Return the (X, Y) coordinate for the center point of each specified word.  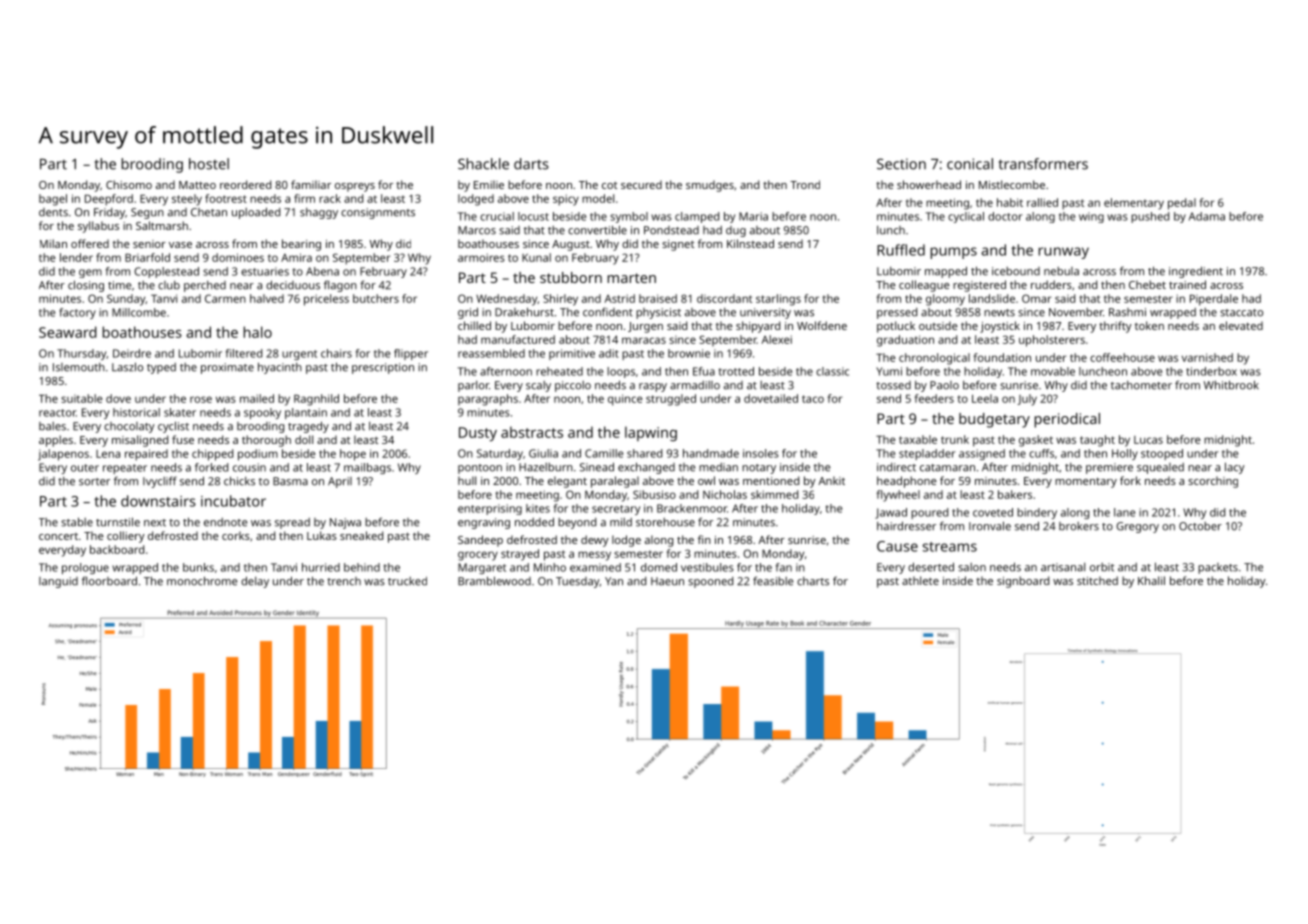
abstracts (532, 432)
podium (258, 455)
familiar (311, 184)
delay (255, 582)
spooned (710, 582)
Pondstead (671, 230)
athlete (920, 580)
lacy (1235, 468)
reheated (559, 371)
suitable (82, 398)
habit (1010, 202)
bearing (301, 245)
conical (970, 164)
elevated (1241, 325)
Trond (805, 184)
